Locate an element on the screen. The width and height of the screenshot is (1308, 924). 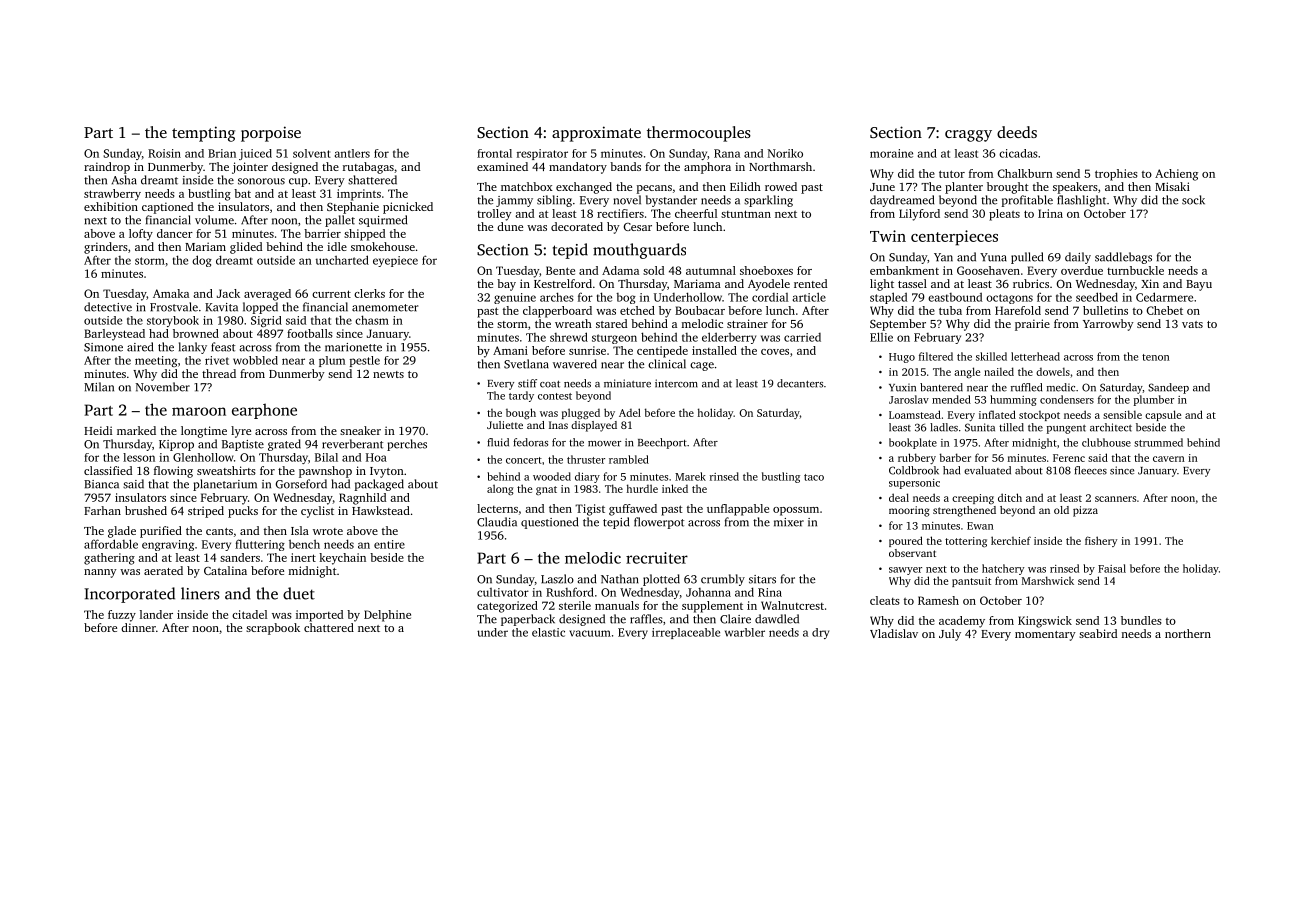
Noriko is located at coordinates (785, 153).
